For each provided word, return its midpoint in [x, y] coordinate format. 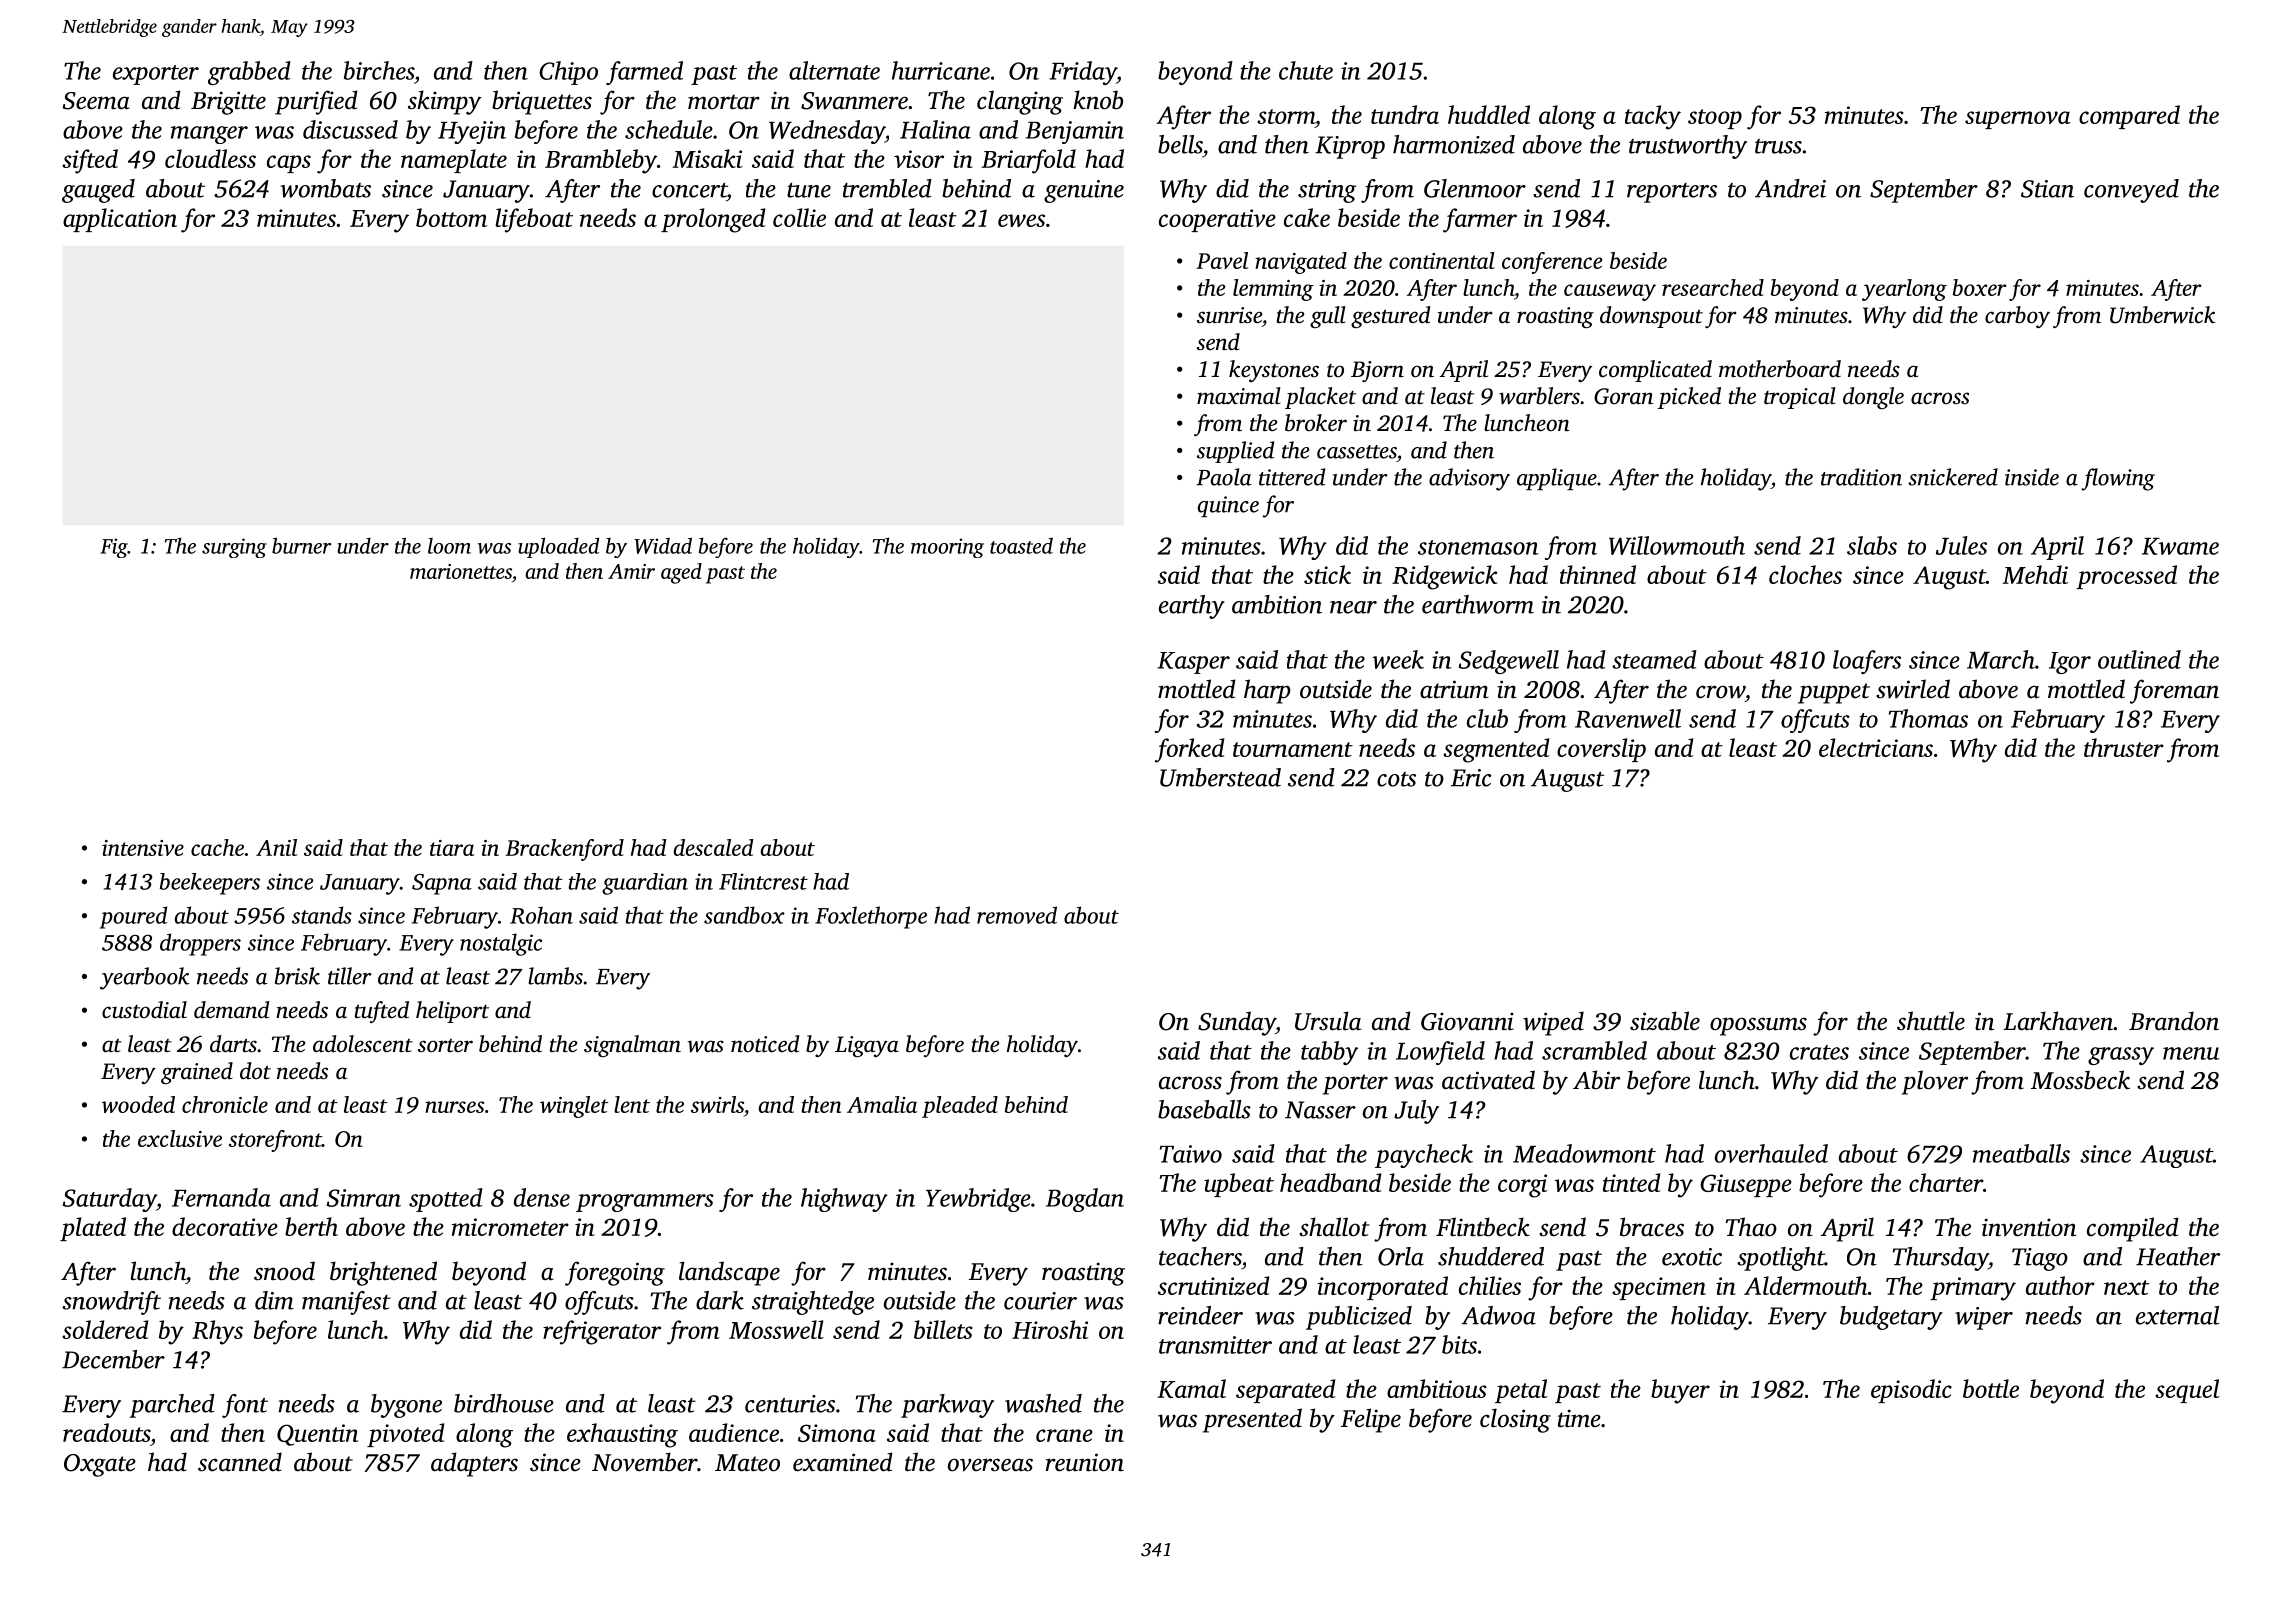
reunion [1085, 1462]
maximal [1239, 396]
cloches [1805, 574]
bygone [406, 1406]
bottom [451, 217]
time [1579, 1418]
